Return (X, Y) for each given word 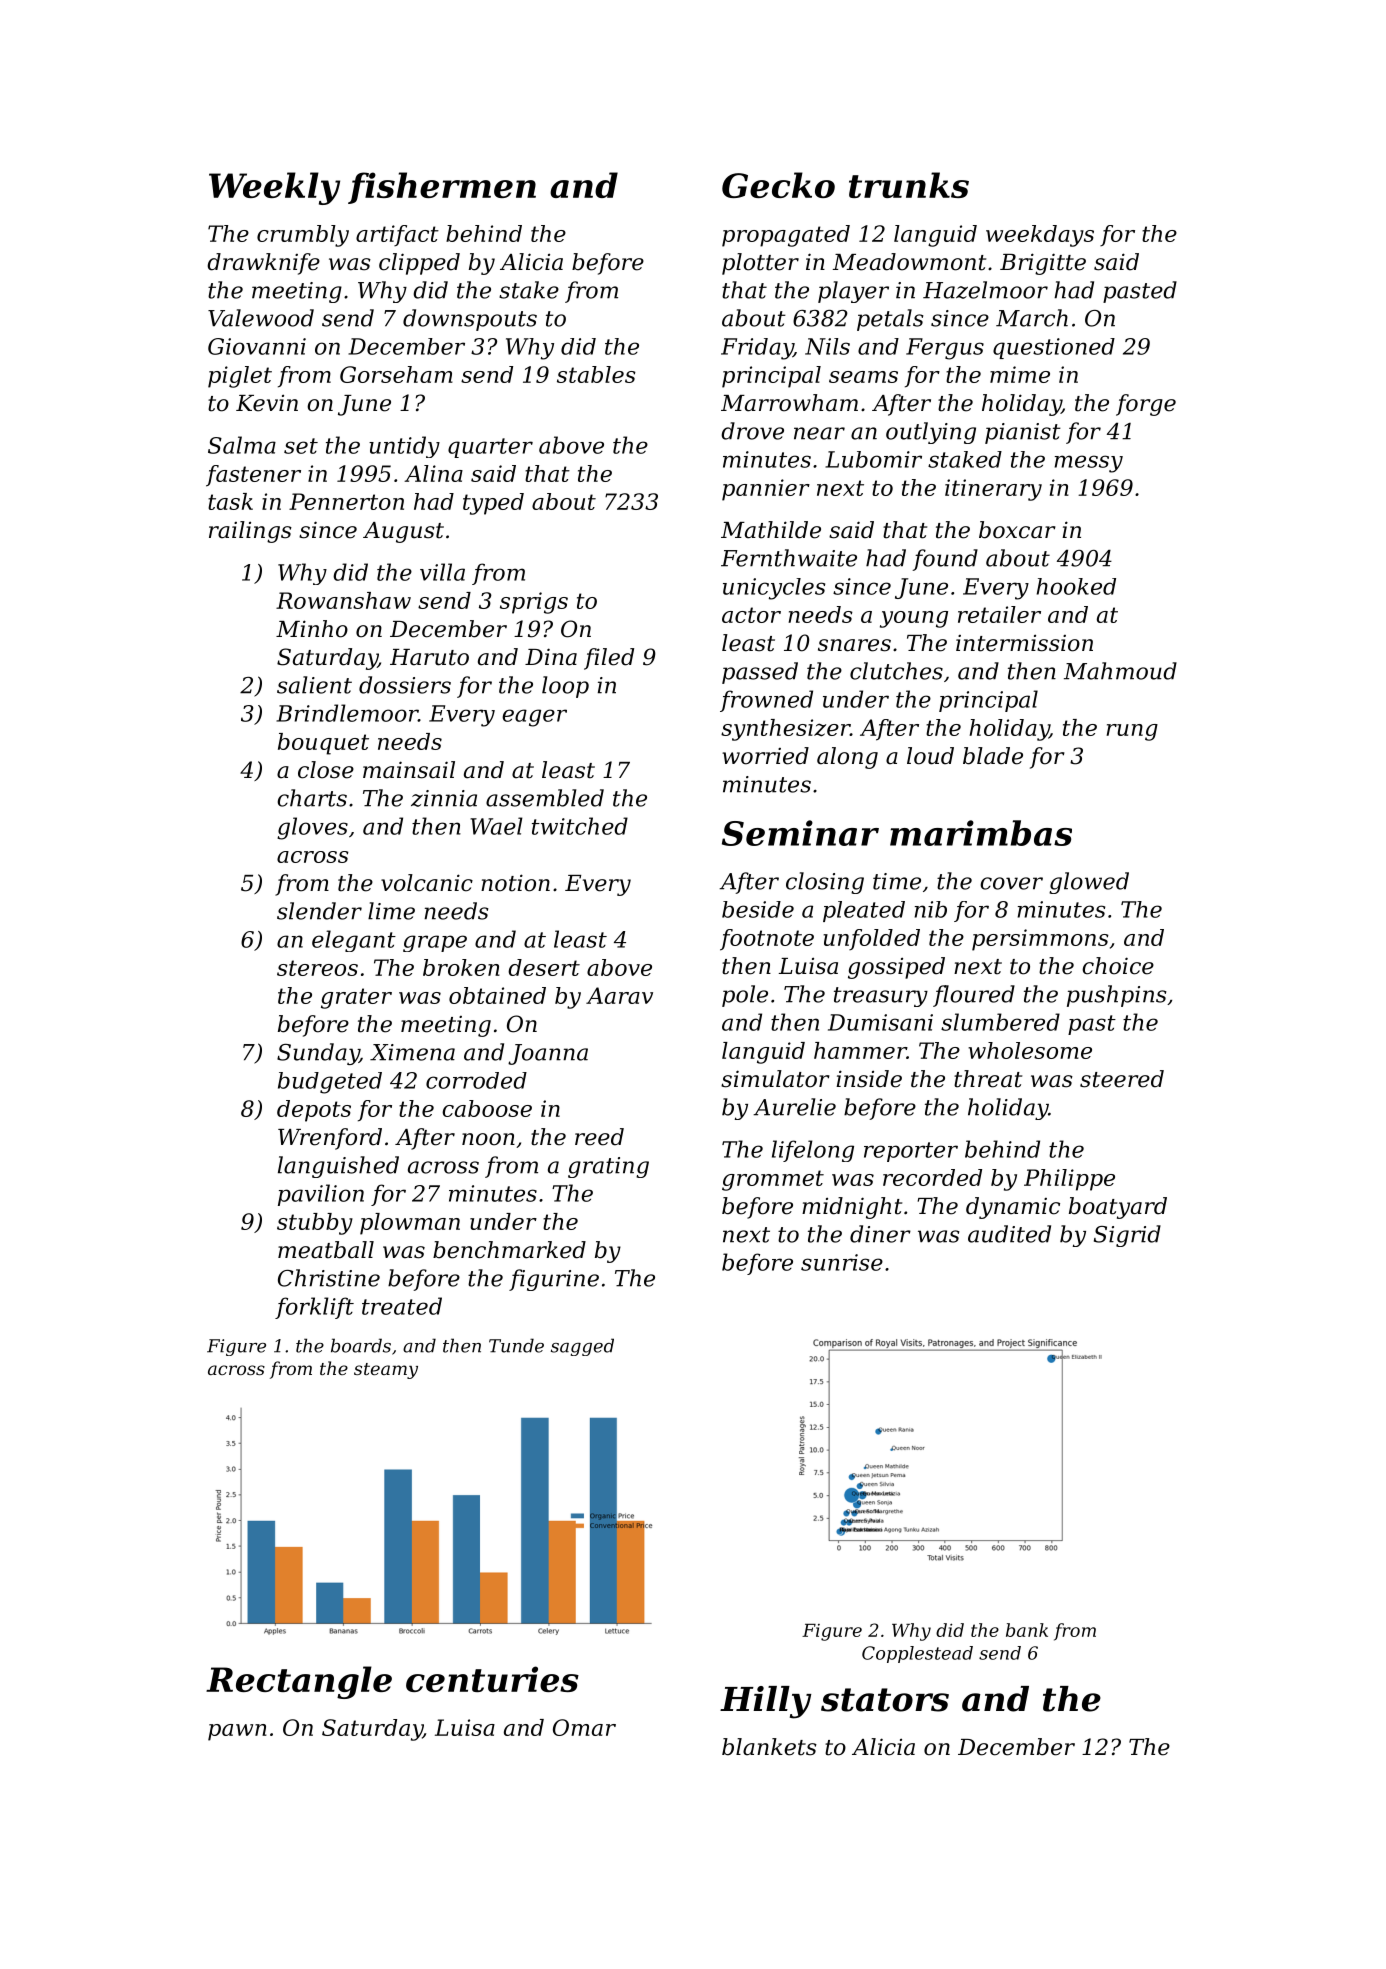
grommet (773, 1180)
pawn (237, 1732)
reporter (911, 1152)
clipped (419, 264)
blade (993, 756)
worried (765, 756)
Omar (584, 1727)
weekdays (1040, 236)
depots (314, 1111)
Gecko (778, 185)
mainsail (409, 770)
